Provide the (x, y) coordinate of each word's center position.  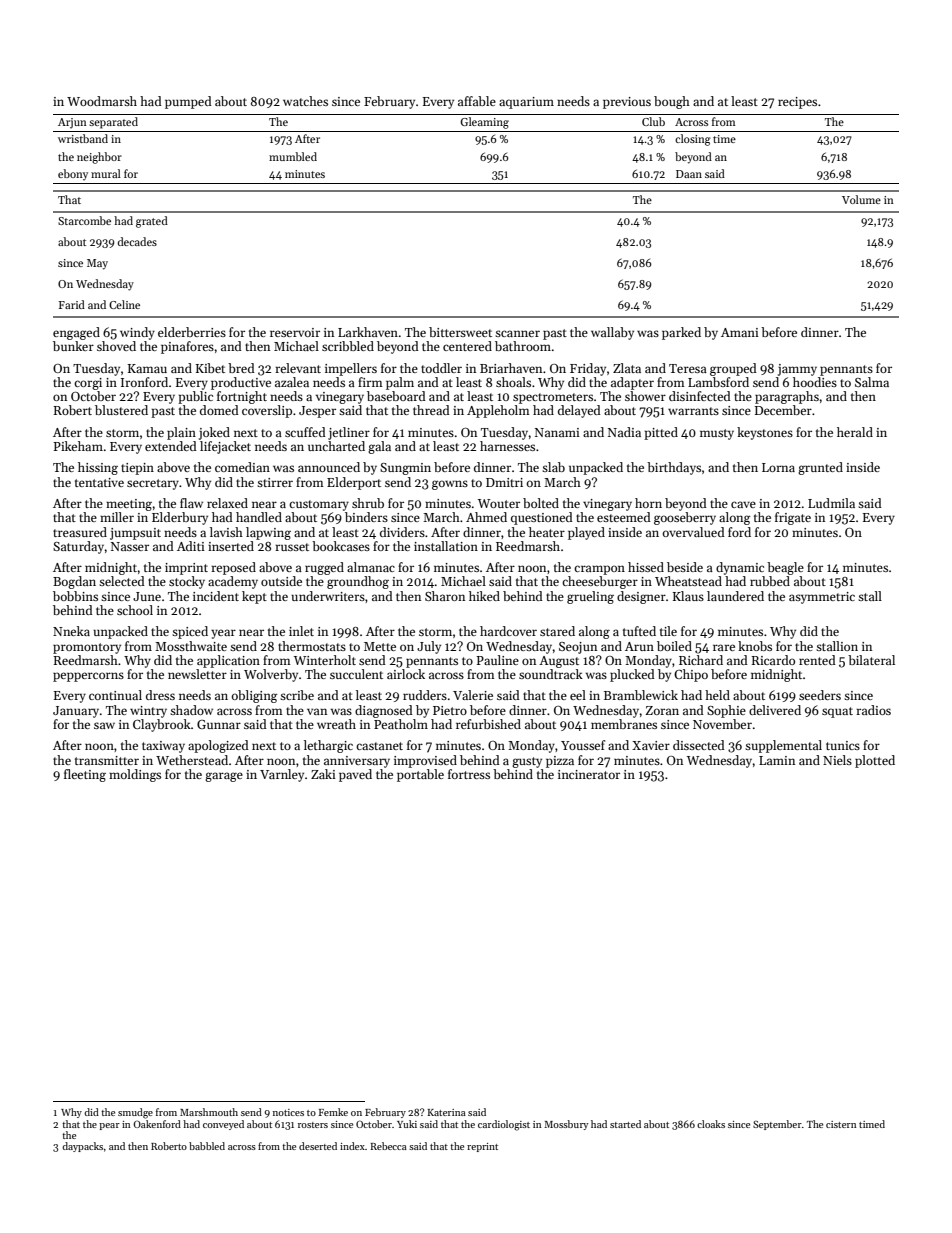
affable (477, 101)
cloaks (711, 1124)
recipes (797, 103)
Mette (380, 646)
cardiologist (504, 1125)
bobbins (75, 596)
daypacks (82, 1147)
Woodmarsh (102, 101)
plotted (875, 761)
